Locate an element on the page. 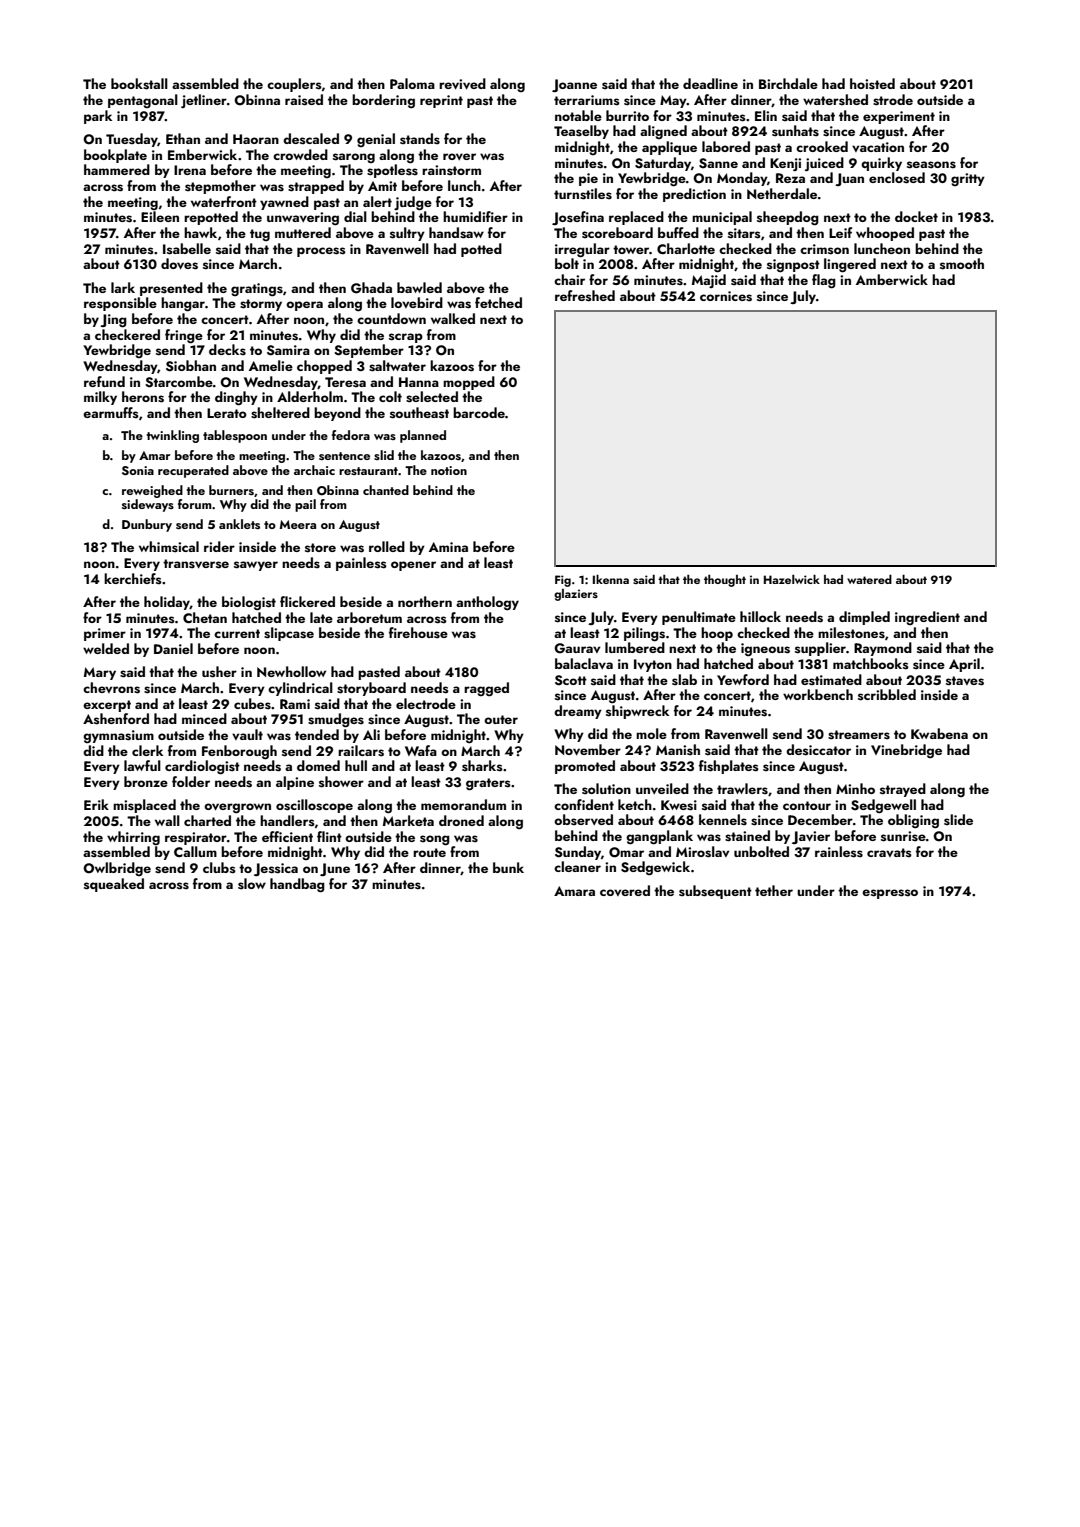  squeaked is located at coordinates (114, 885).
